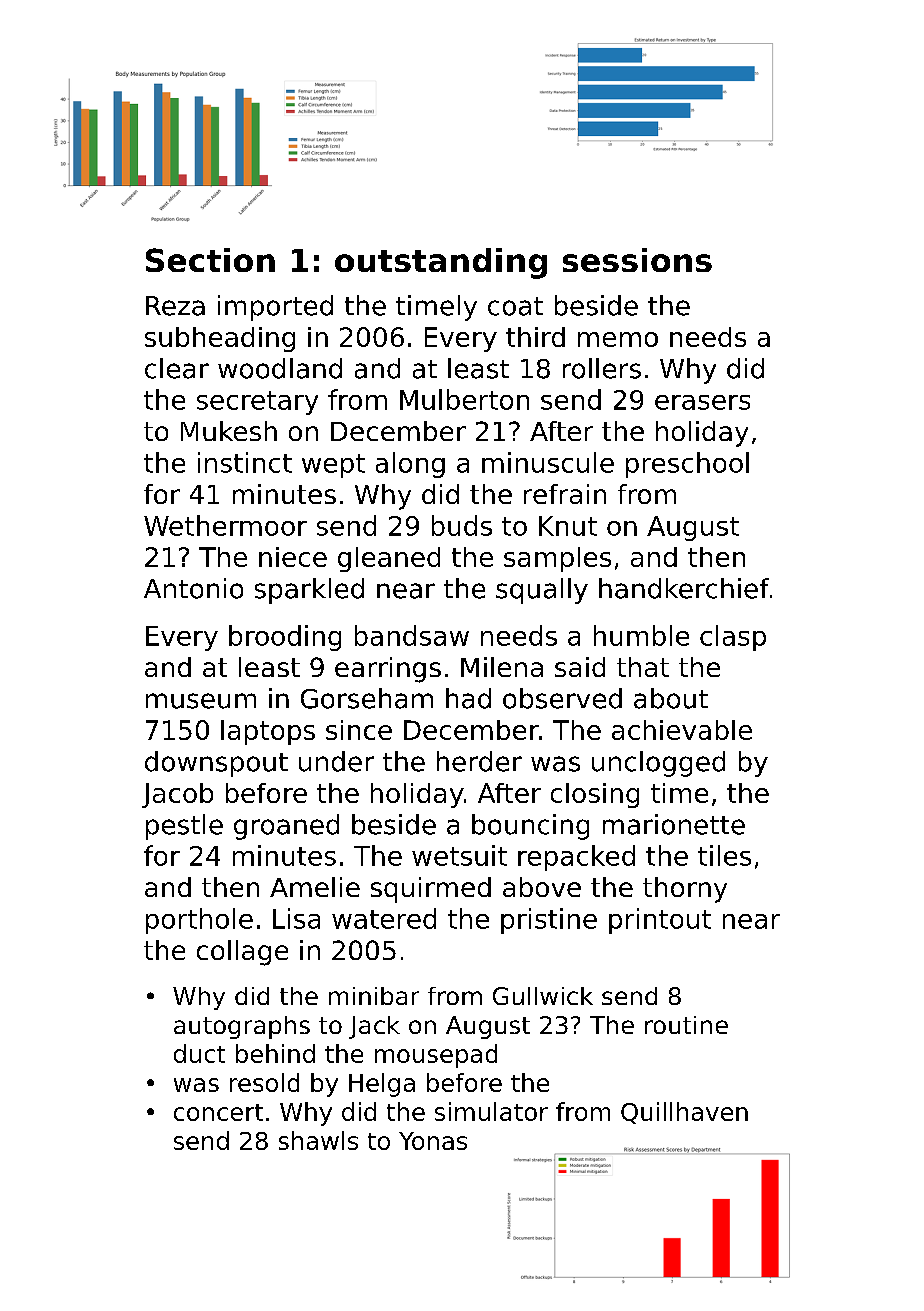  Describe the element at coordinates (433, 1141) in the document. I see `Yonas` at that location.
